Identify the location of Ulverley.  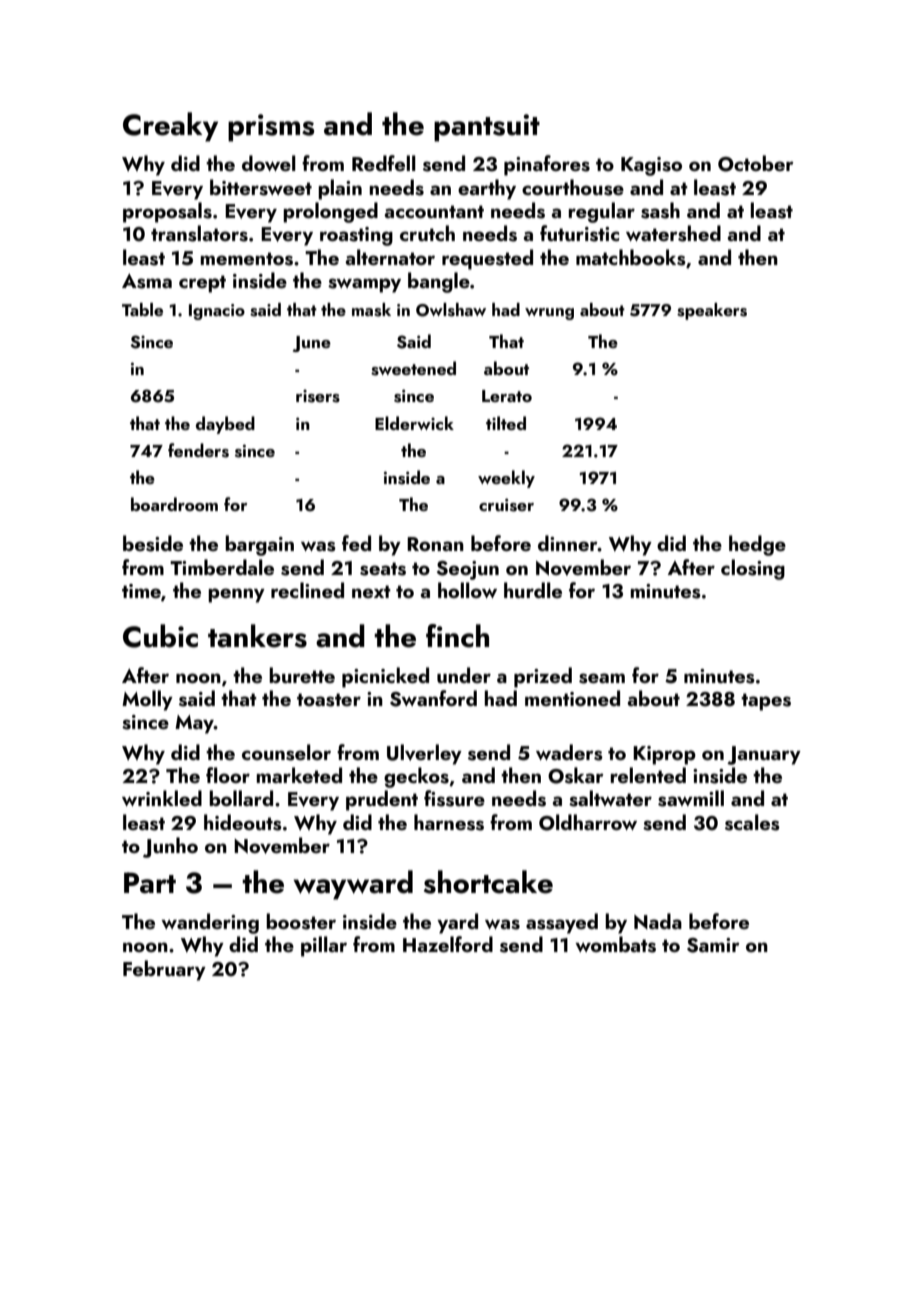
(424, 754).
